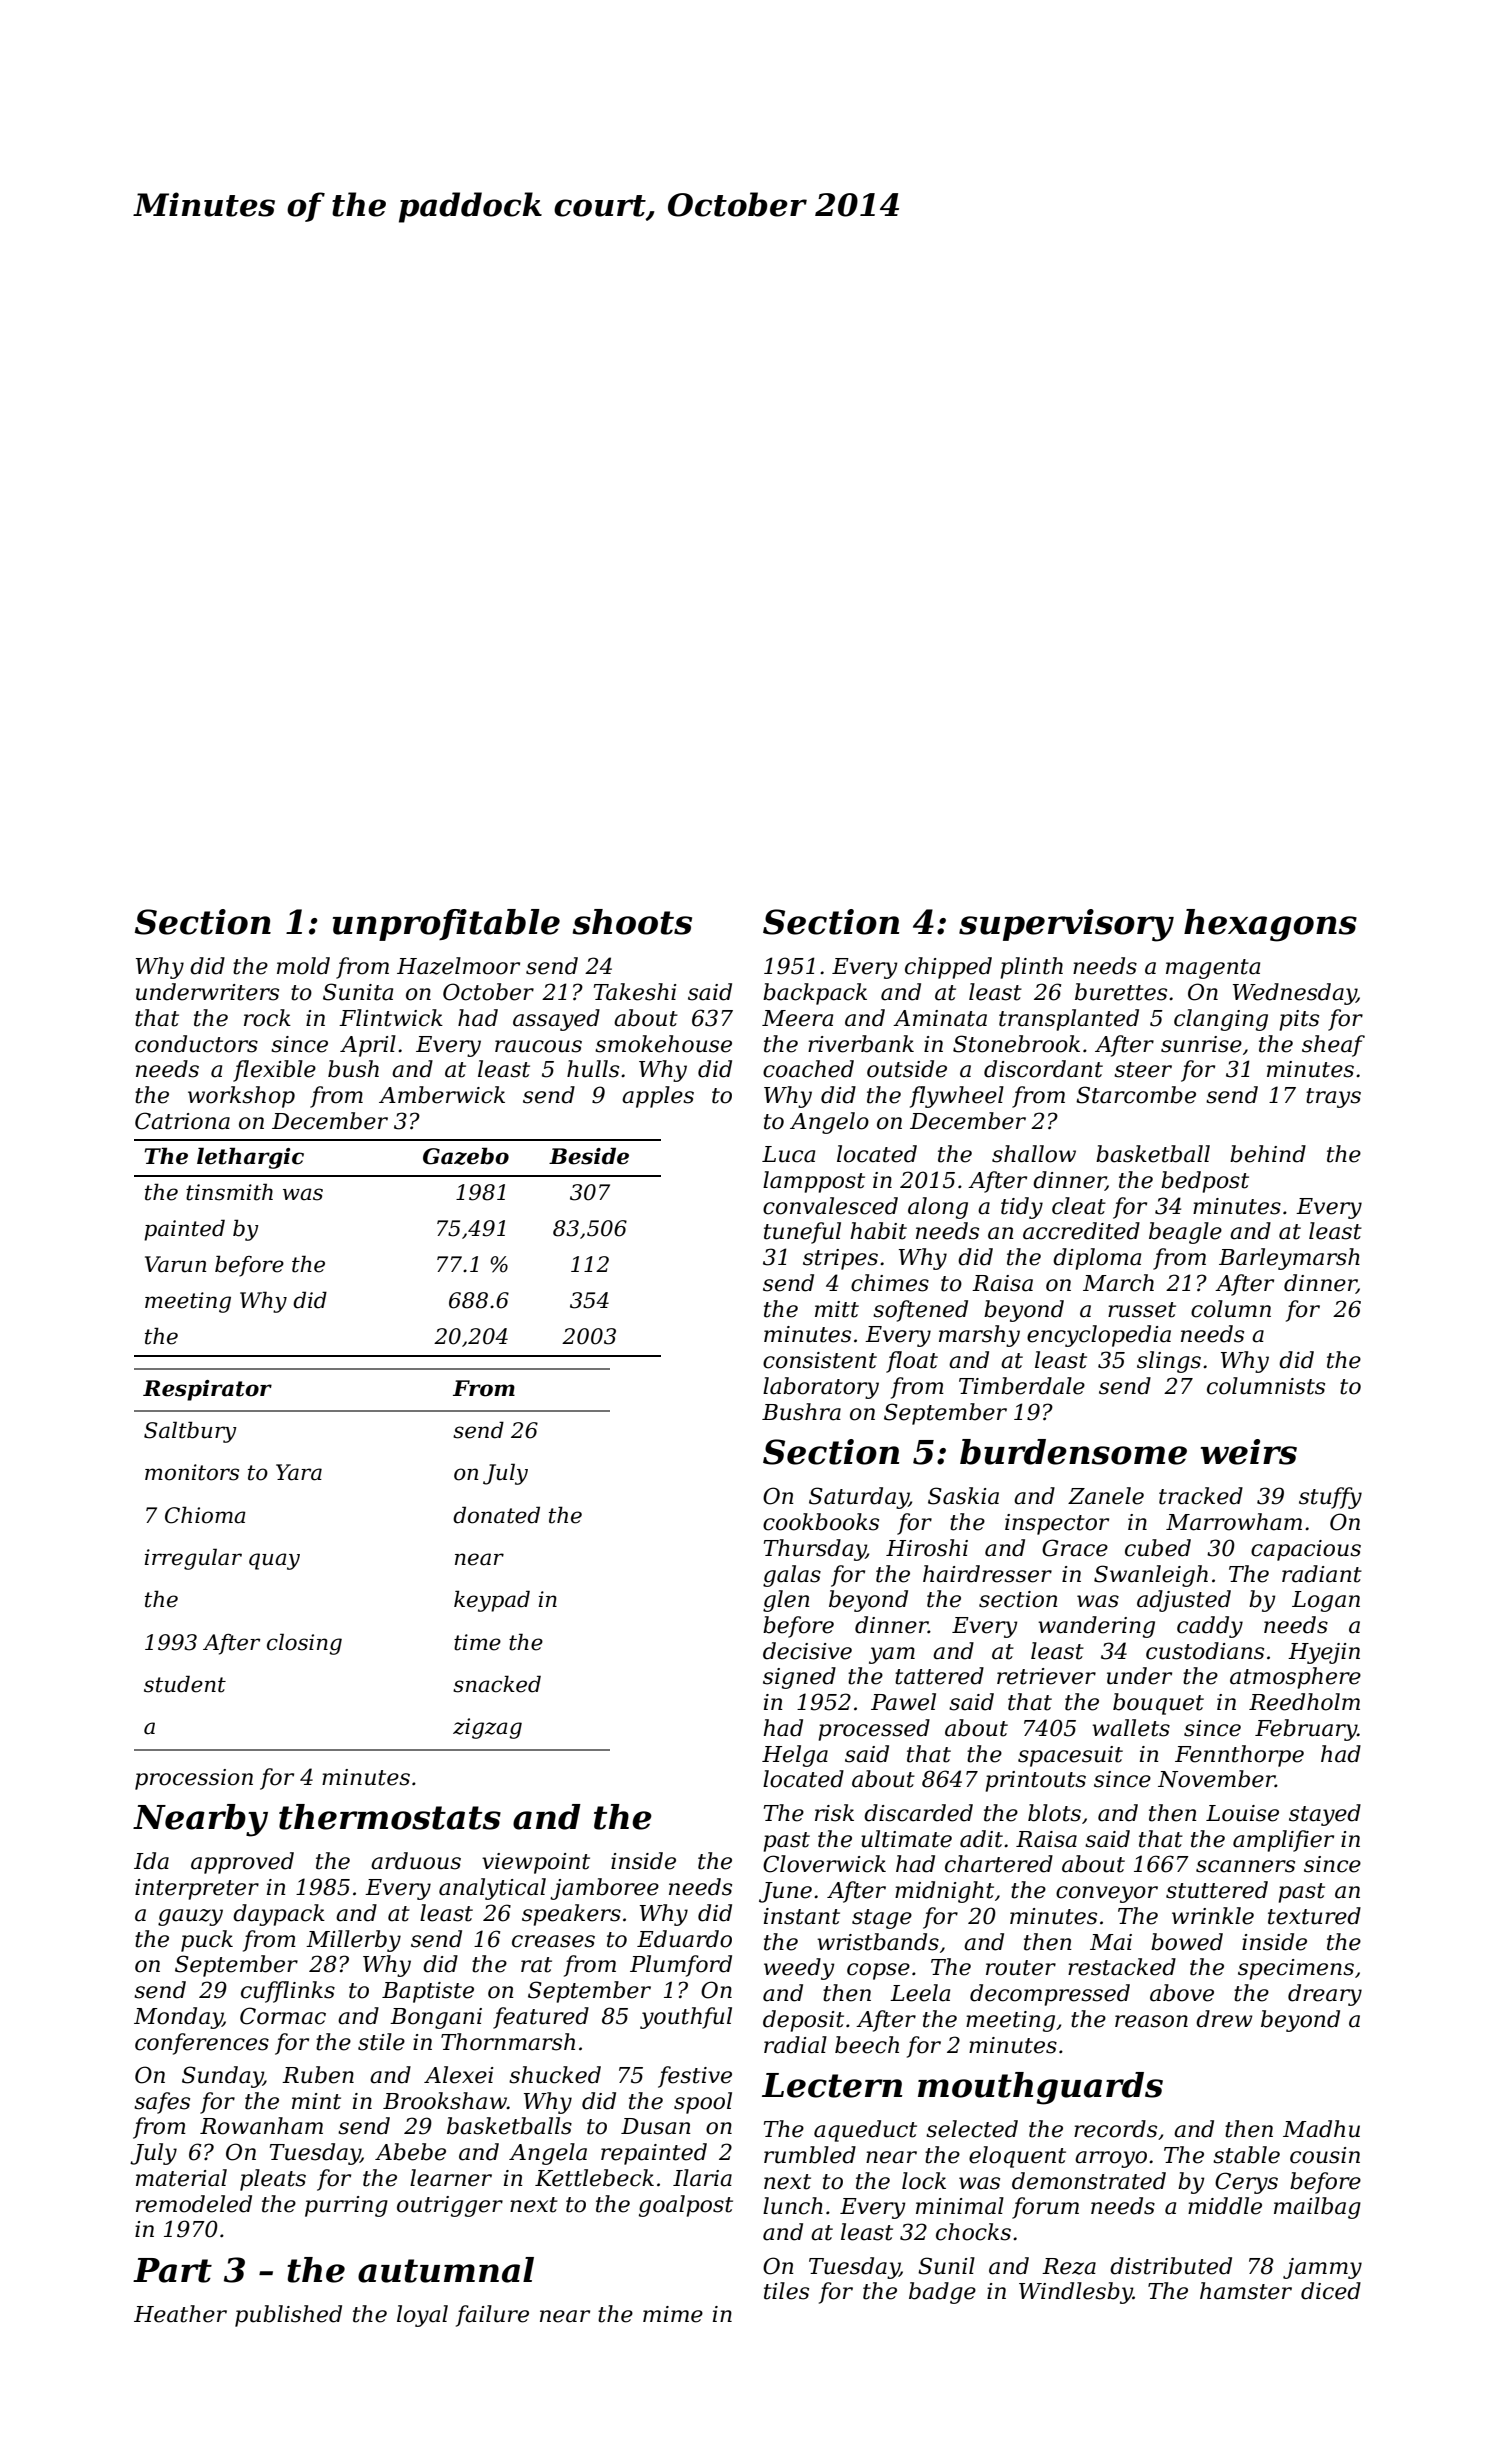  What do you see at coordinates (1245, 1866) in the screenshot?
I see `scanners` at bounding box center [1245, 1866].
